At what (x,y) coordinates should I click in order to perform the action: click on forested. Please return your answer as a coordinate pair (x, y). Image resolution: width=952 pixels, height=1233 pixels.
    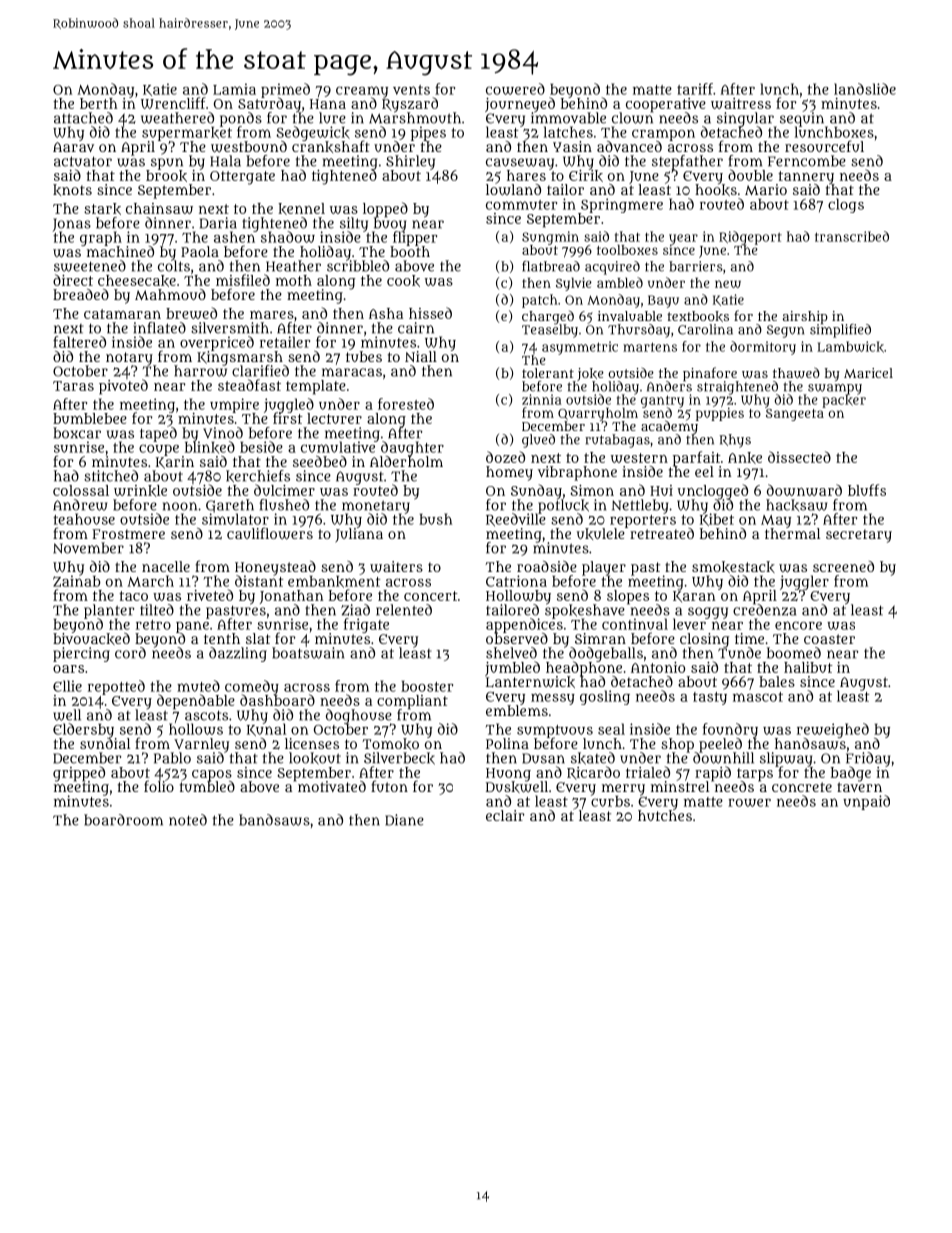
    Looking at the image, I should click on (406, 404).
